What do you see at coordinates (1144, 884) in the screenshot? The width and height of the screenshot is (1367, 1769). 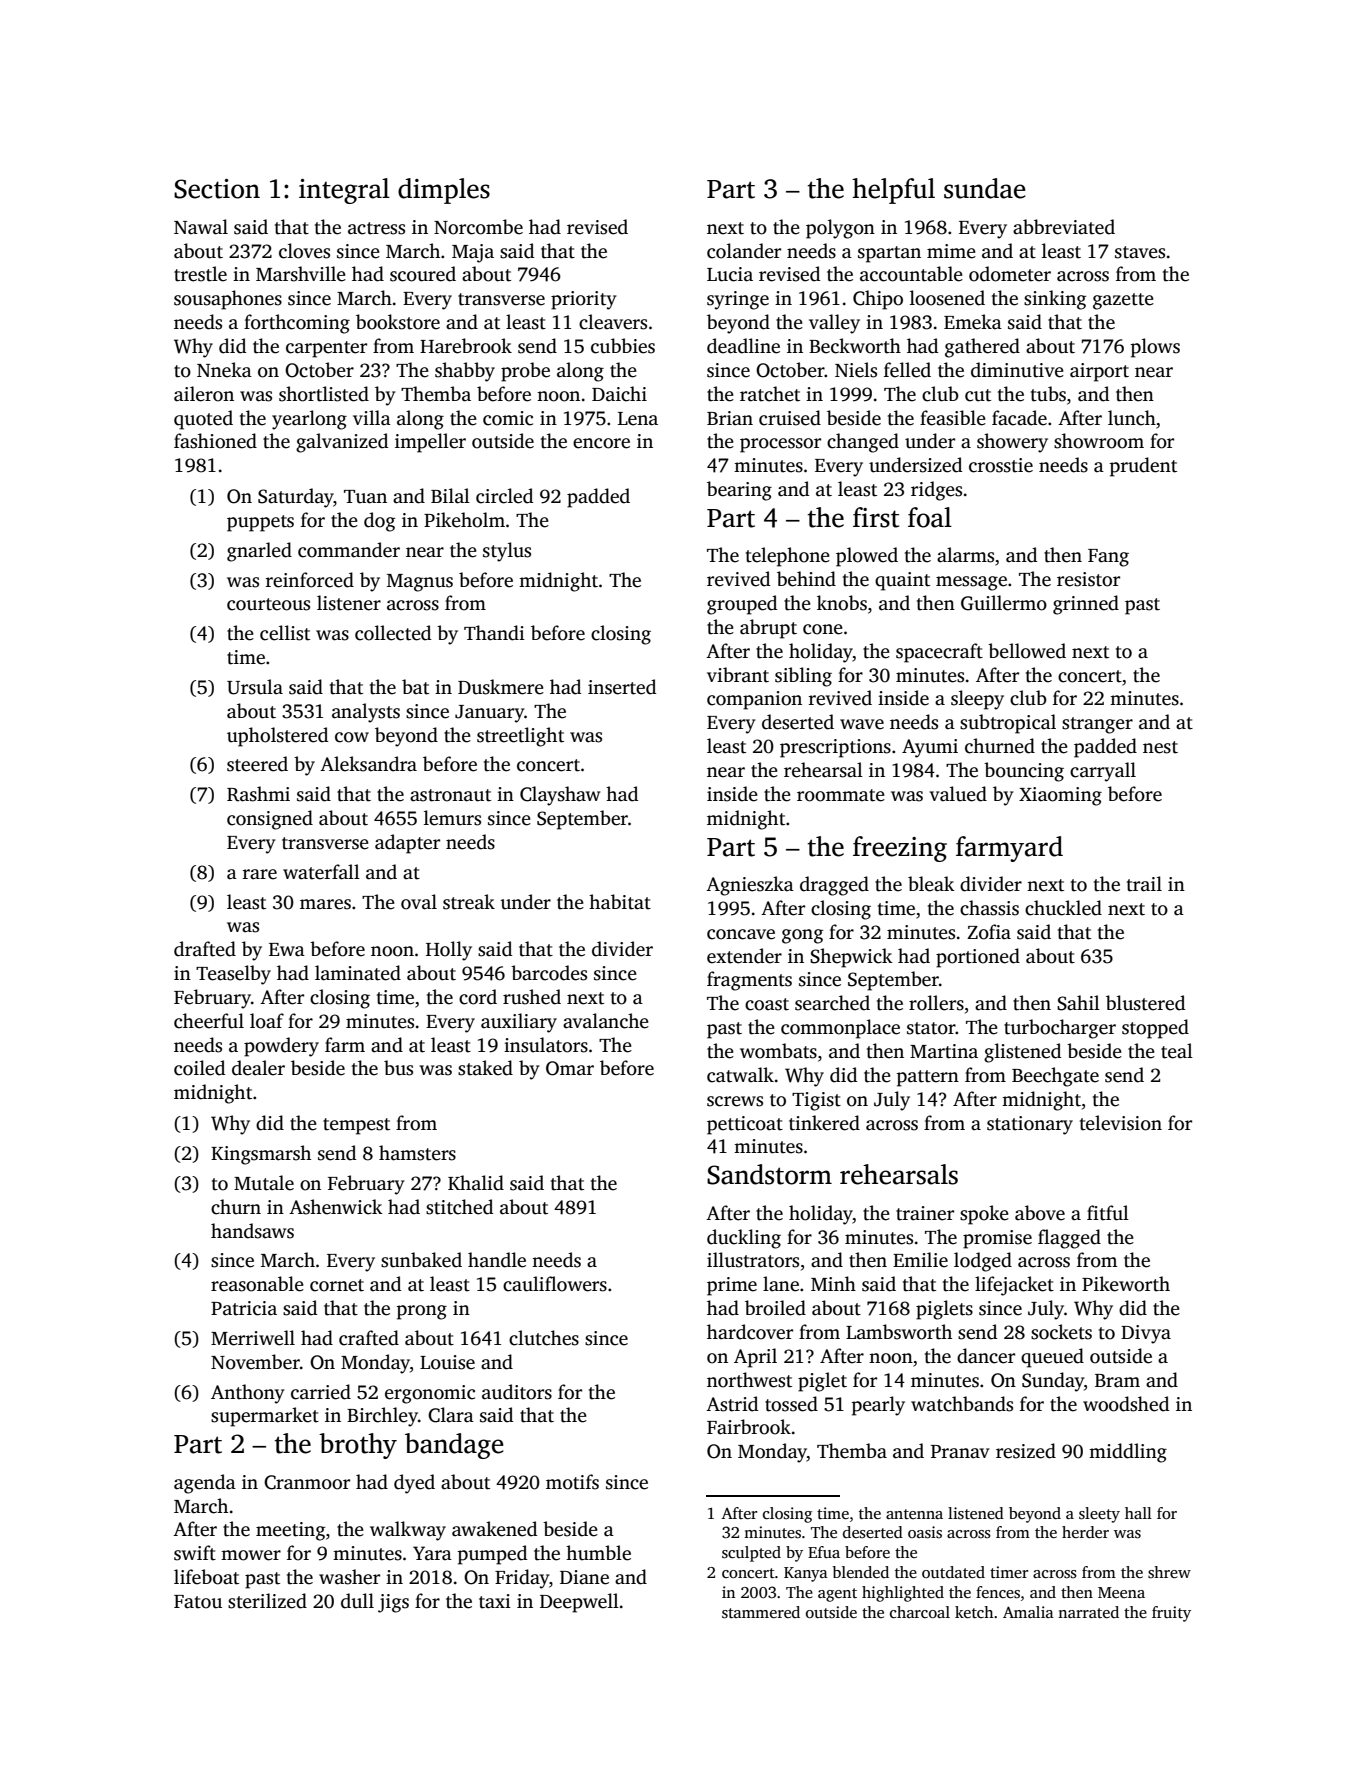 I see `trail` at bounding box center [1144, 884].
